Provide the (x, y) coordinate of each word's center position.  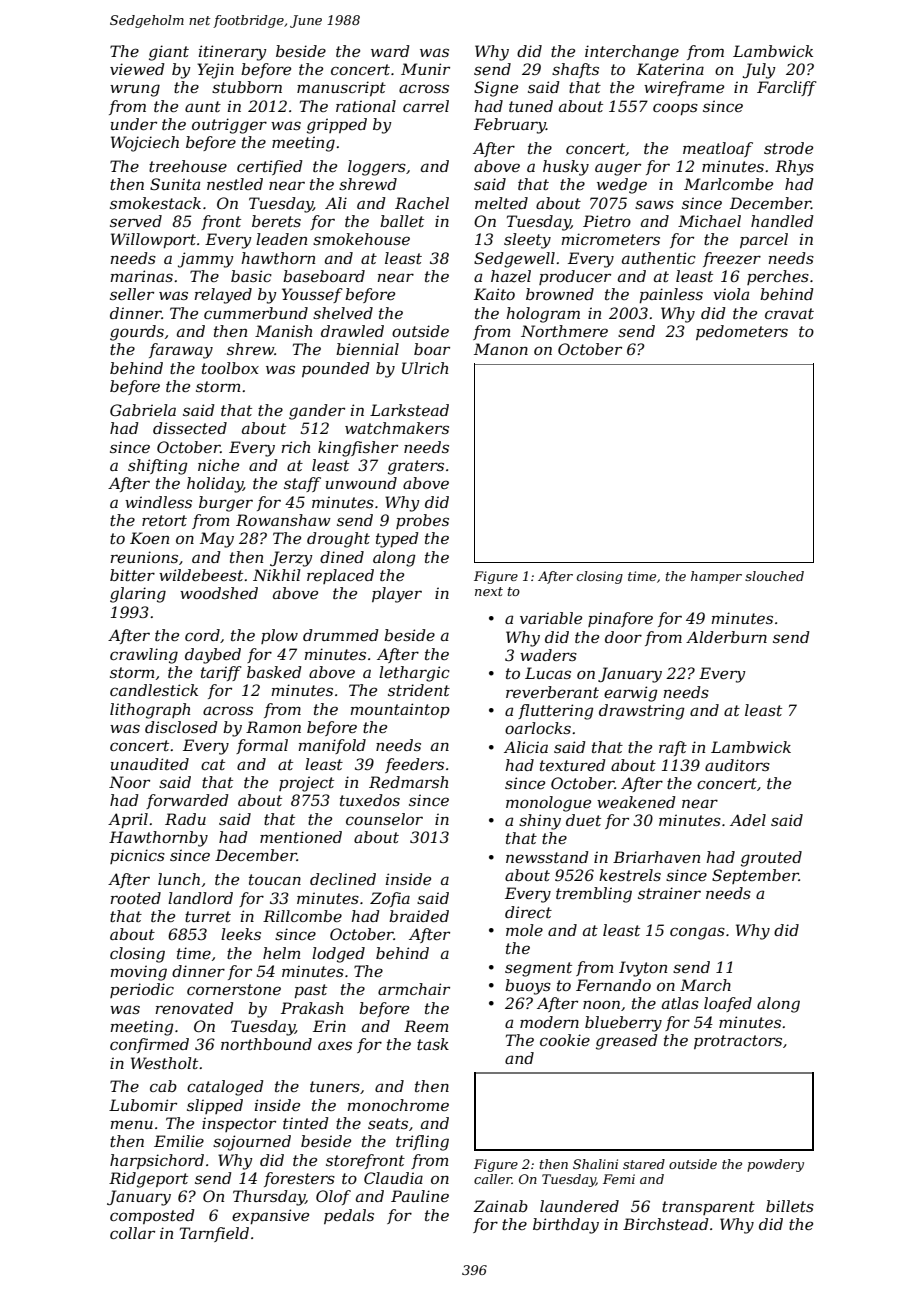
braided (419, 916)
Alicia (526, 747)
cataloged (225, 1088)
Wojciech (145, 144)
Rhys (794, 168)
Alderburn (726, 637)
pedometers (742, 332)
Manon (501, 349)
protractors (738, 1042)
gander (317, 412)
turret (208, 916)
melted (501, 203)
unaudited (150, 764)
